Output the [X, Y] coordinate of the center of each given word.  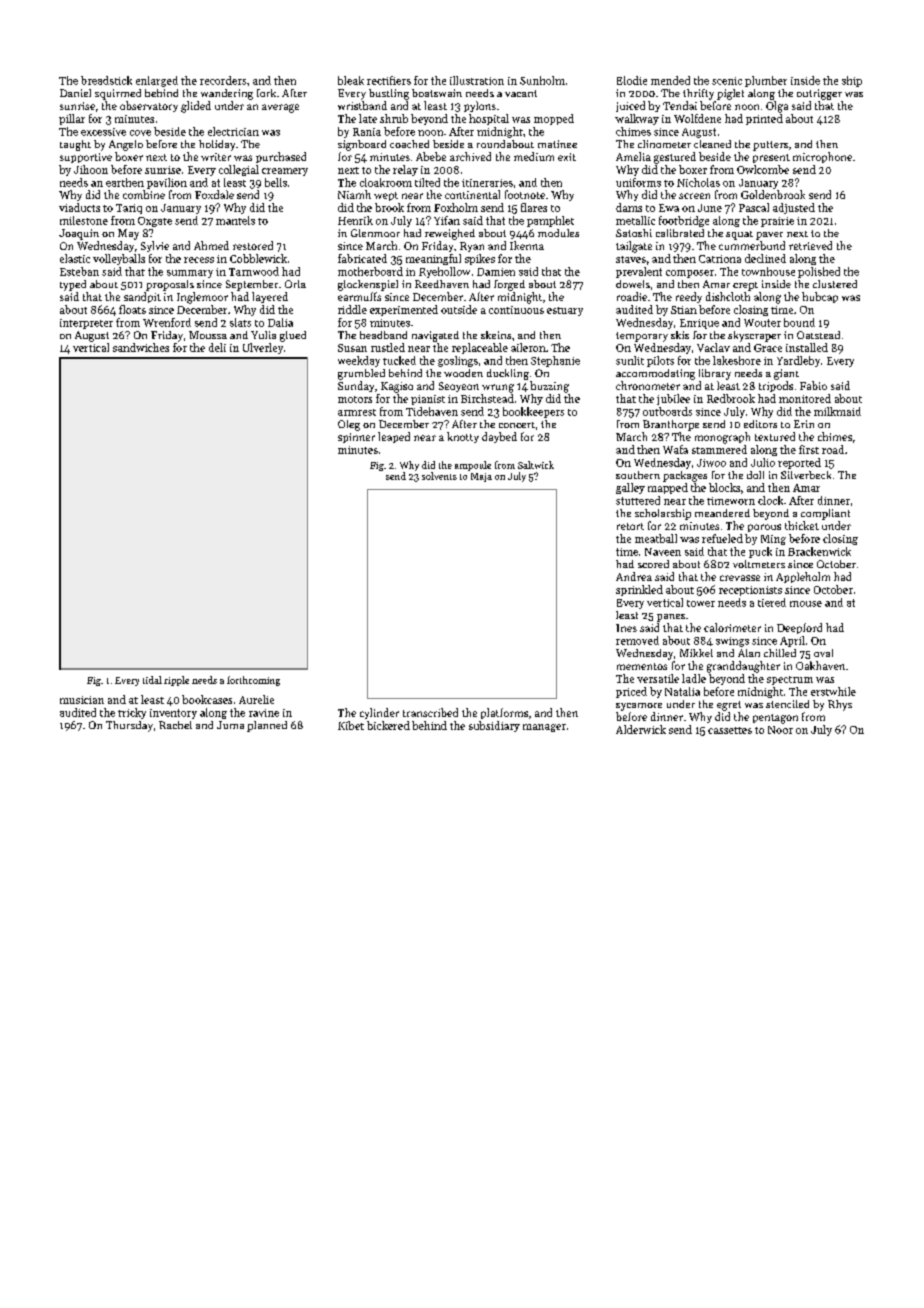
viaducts [79, 207]
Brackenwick [819, 551]
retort [630, 526]
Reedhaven [442, 284]
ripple [176, 681]
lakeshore [737, 360]
